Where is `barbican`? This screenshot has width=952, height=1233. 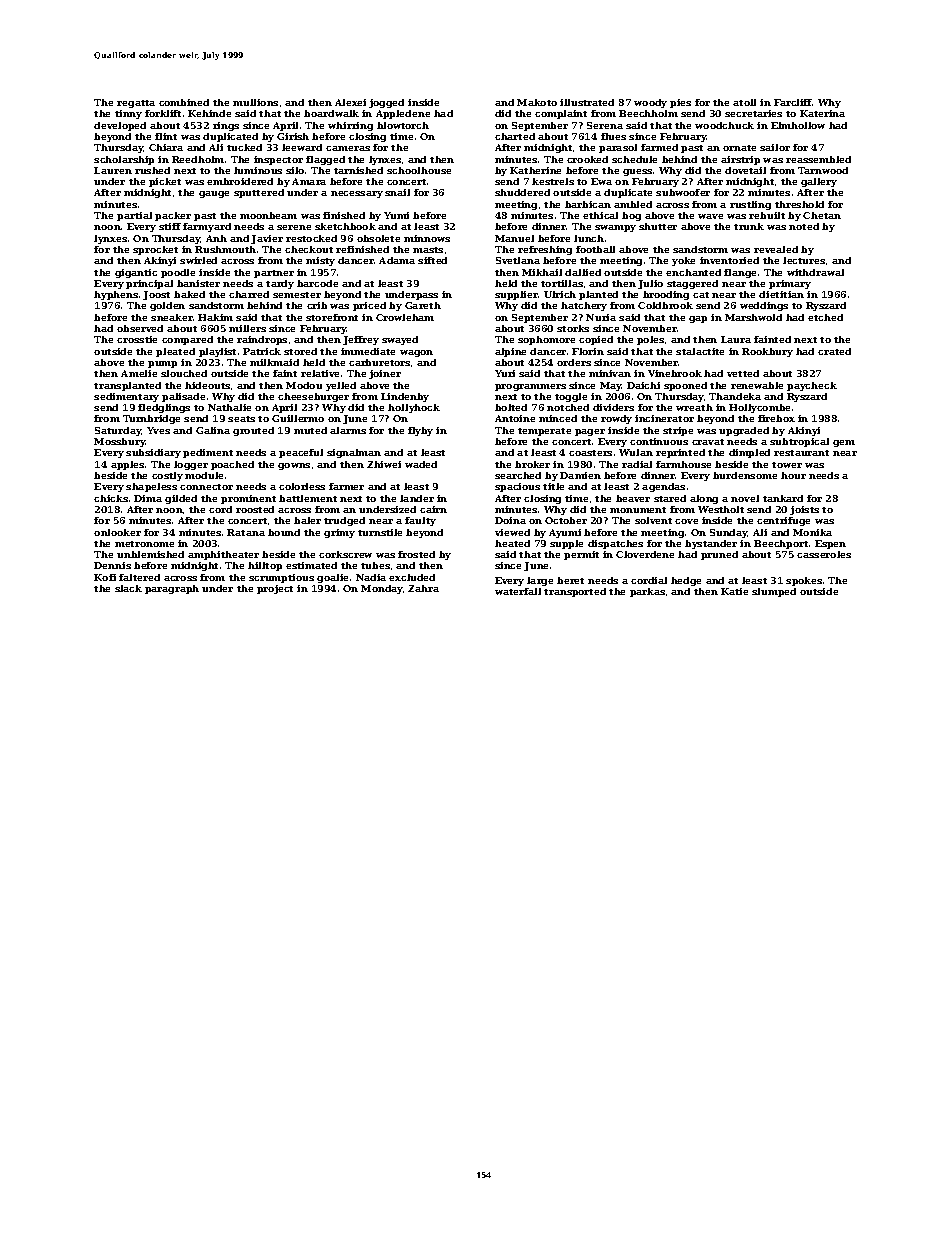 barbican is located at coordinates (588, 204).
